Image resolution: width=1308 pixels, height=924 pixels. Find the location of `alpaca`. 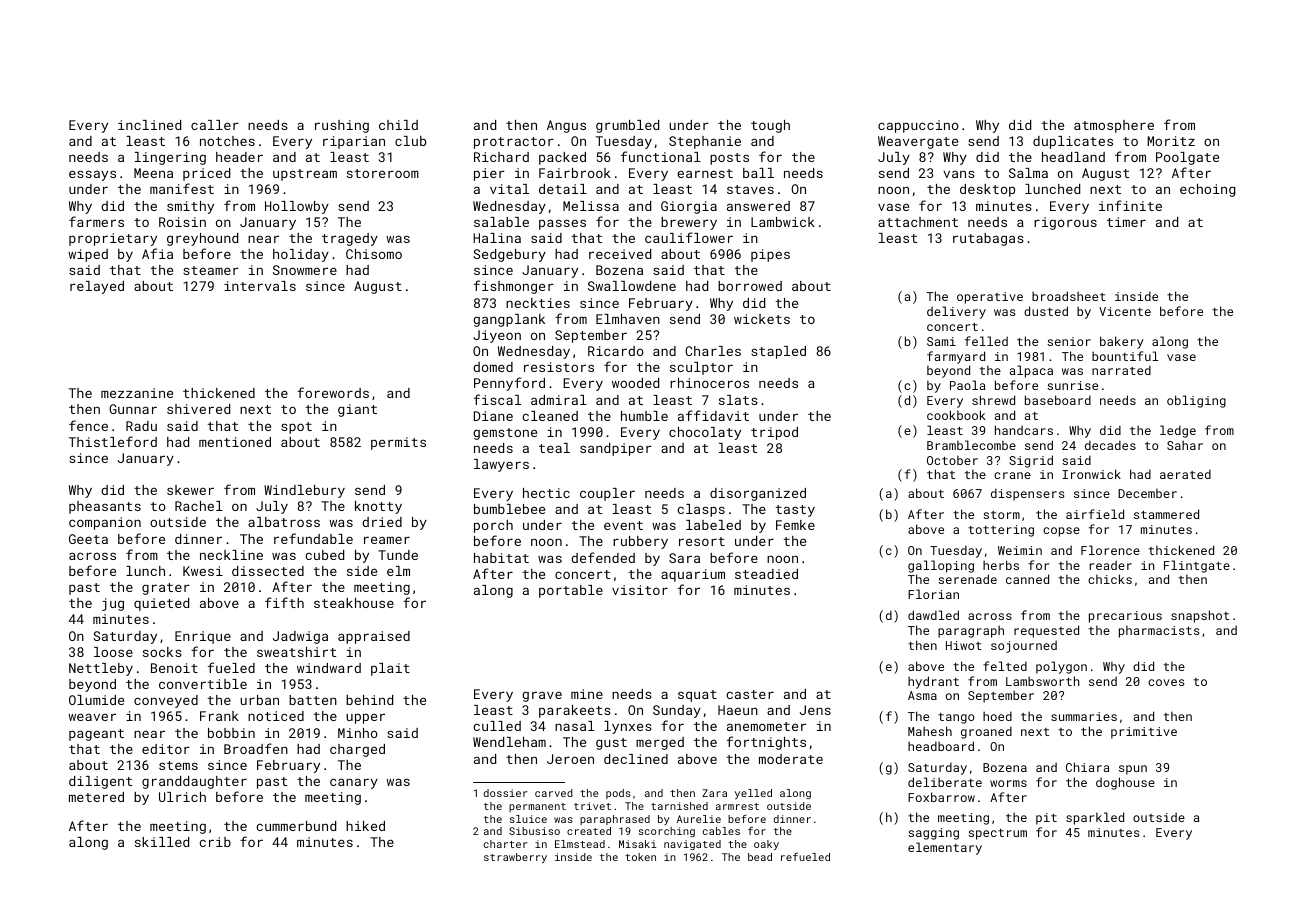

alpaca is located at coordinates (1031, 371).
